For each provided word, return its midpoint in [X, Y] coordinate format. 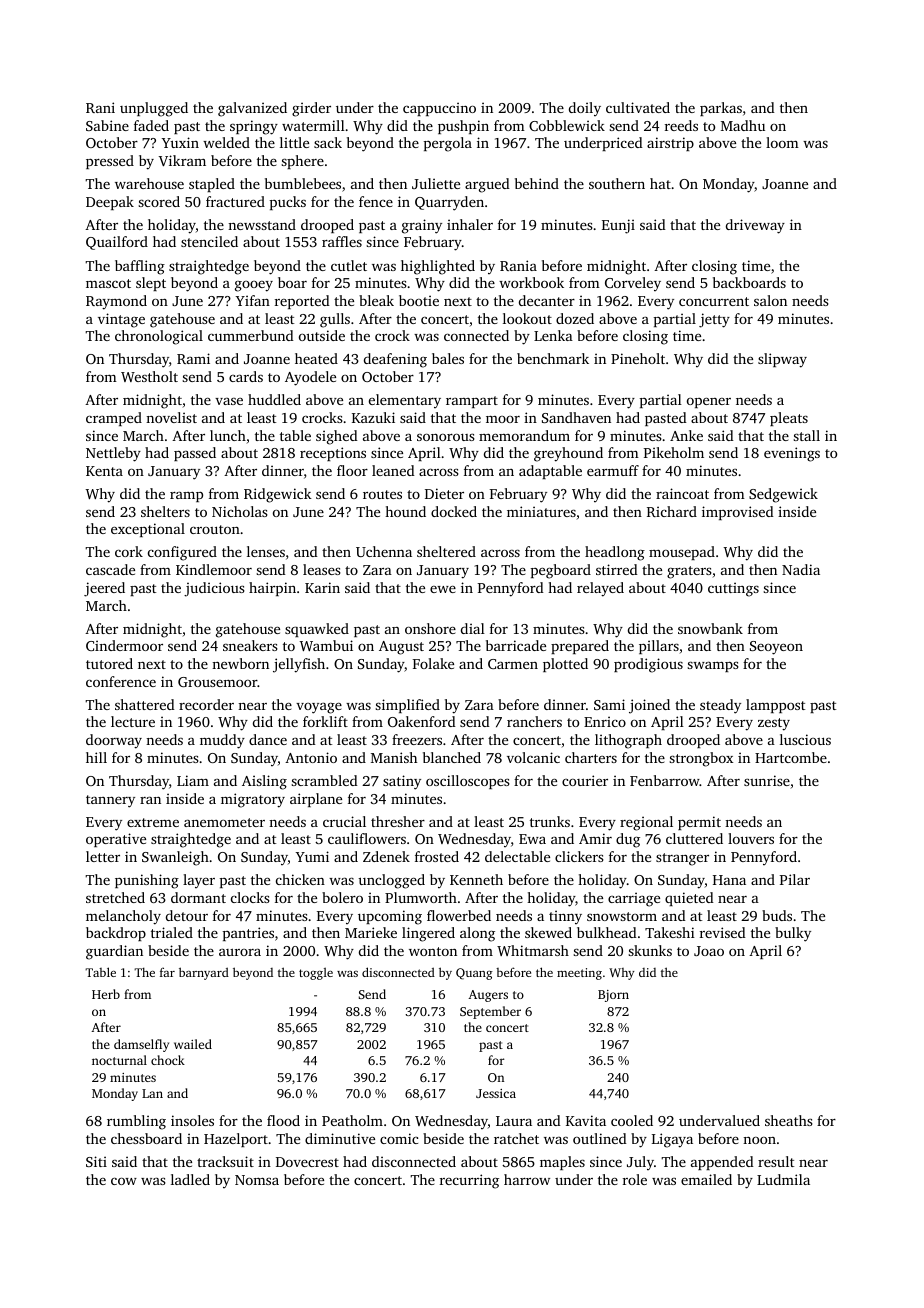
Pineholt [638, 358]
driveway [755, 226]
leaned [393, 470]
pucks [288, 203]
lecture [133, 721]
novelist [171, 417]
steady [720, 706]
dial [473, 628]
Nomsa [257, 1180]
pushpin [463, 127]
